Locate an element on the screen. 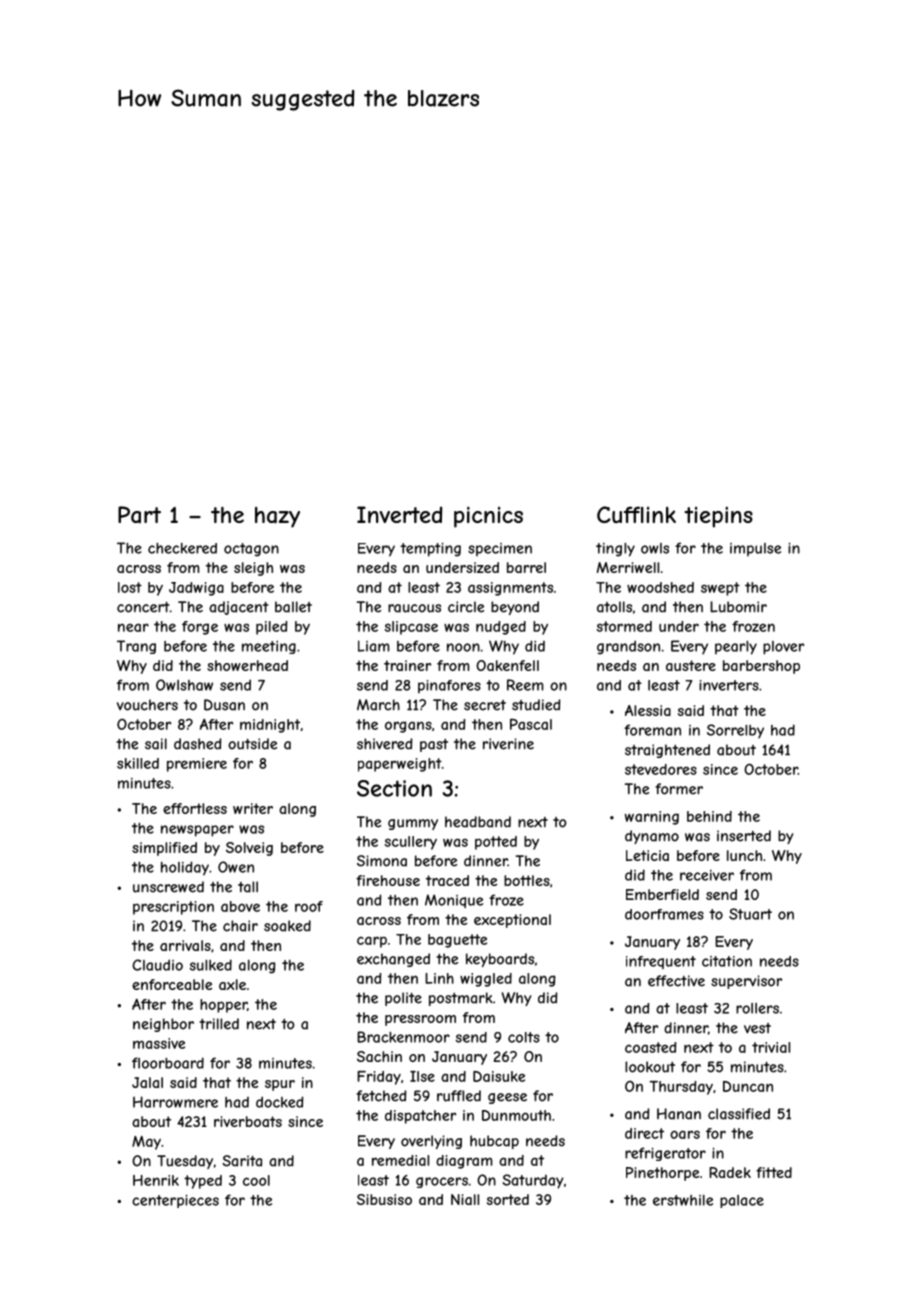  Inverted is located at coordinates (399, 514).
